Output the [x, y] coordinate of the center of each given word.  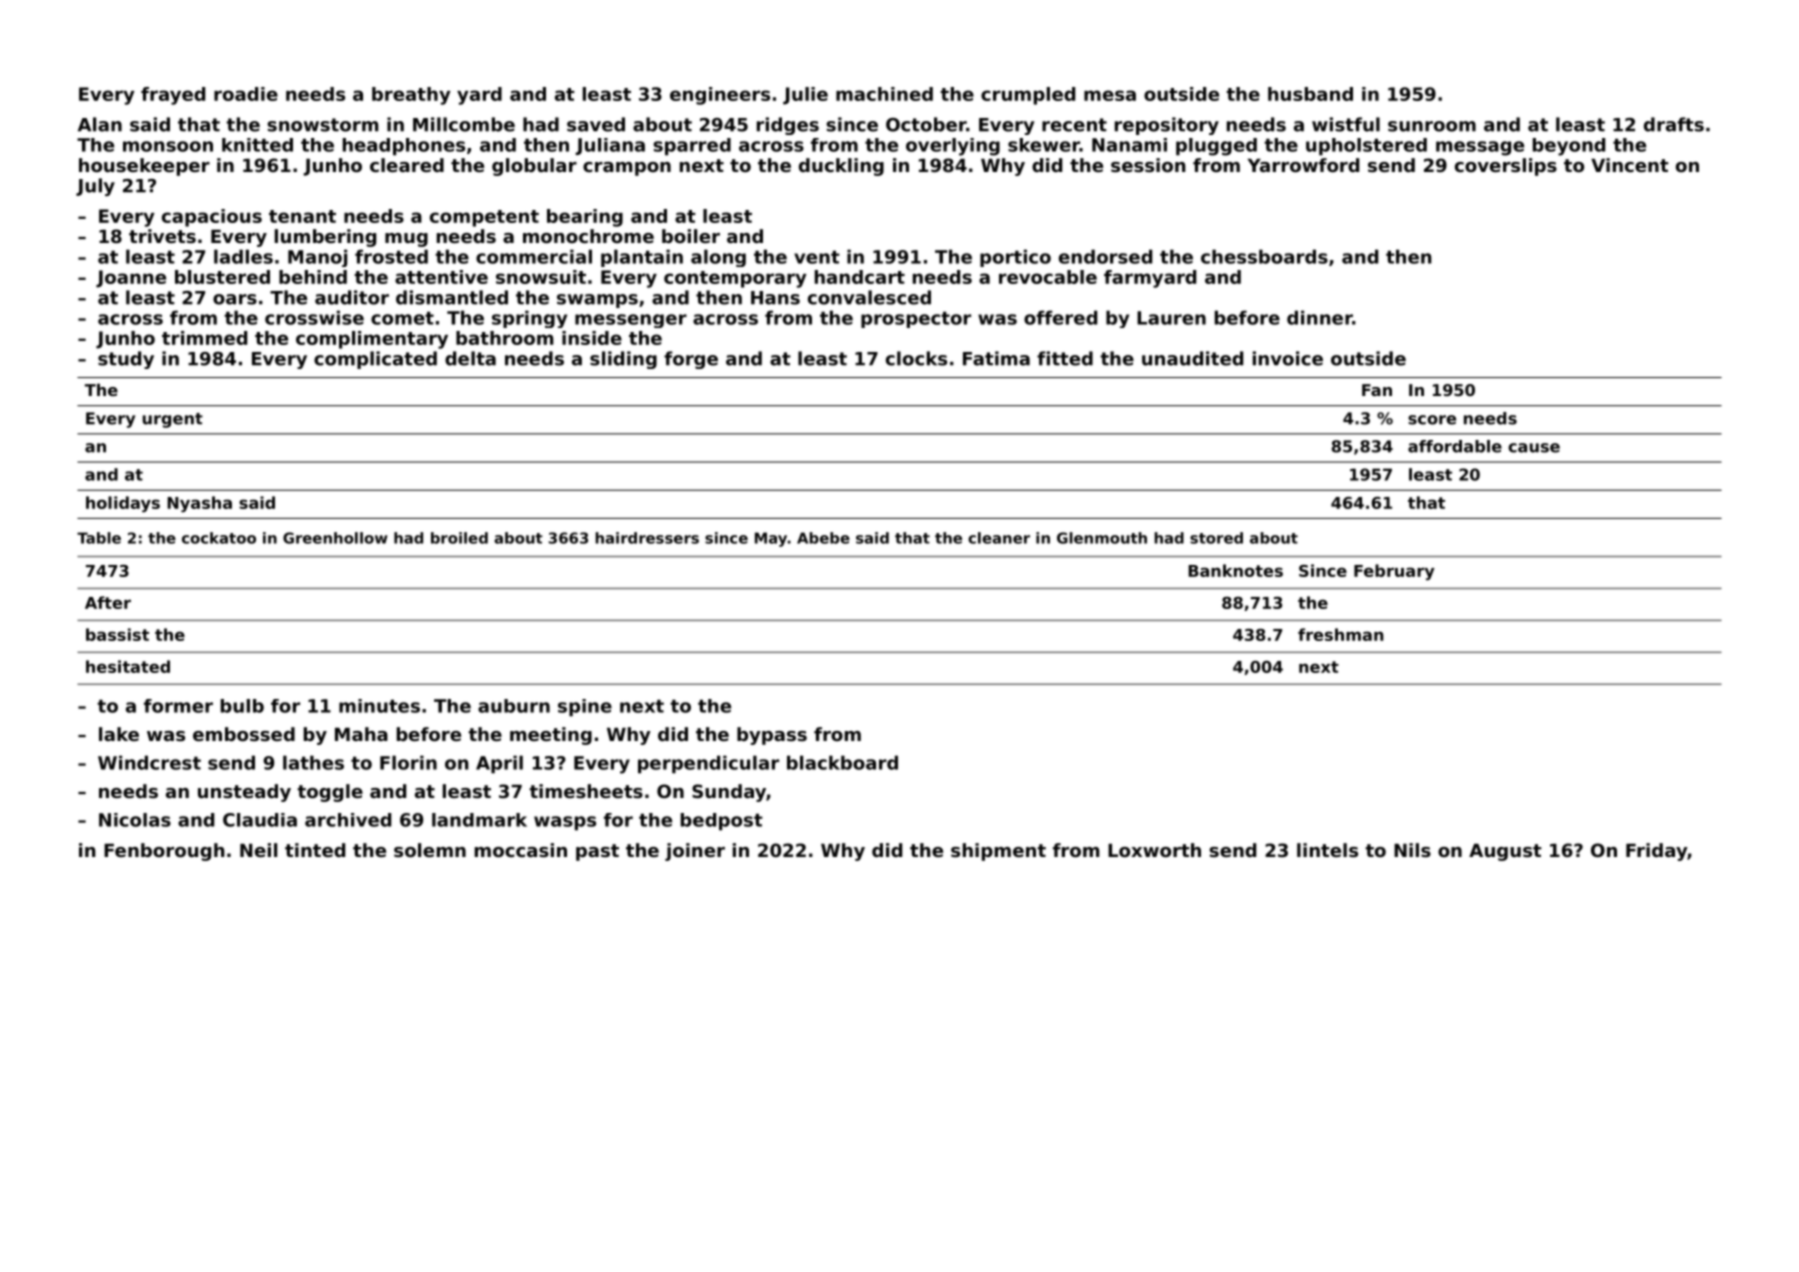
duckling [841, 167]
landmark [479, 820]
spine [585, 708]
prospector [916, 319]
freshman [1341, 634]
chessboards [1264, 256]
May [771, 539]
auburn [514, 706]
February [1394, 572]
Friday [1656, 852]
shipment [998, 852]
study [126, 360]
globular [534, 167]
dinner [1319, 317]
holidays [123, 504]
